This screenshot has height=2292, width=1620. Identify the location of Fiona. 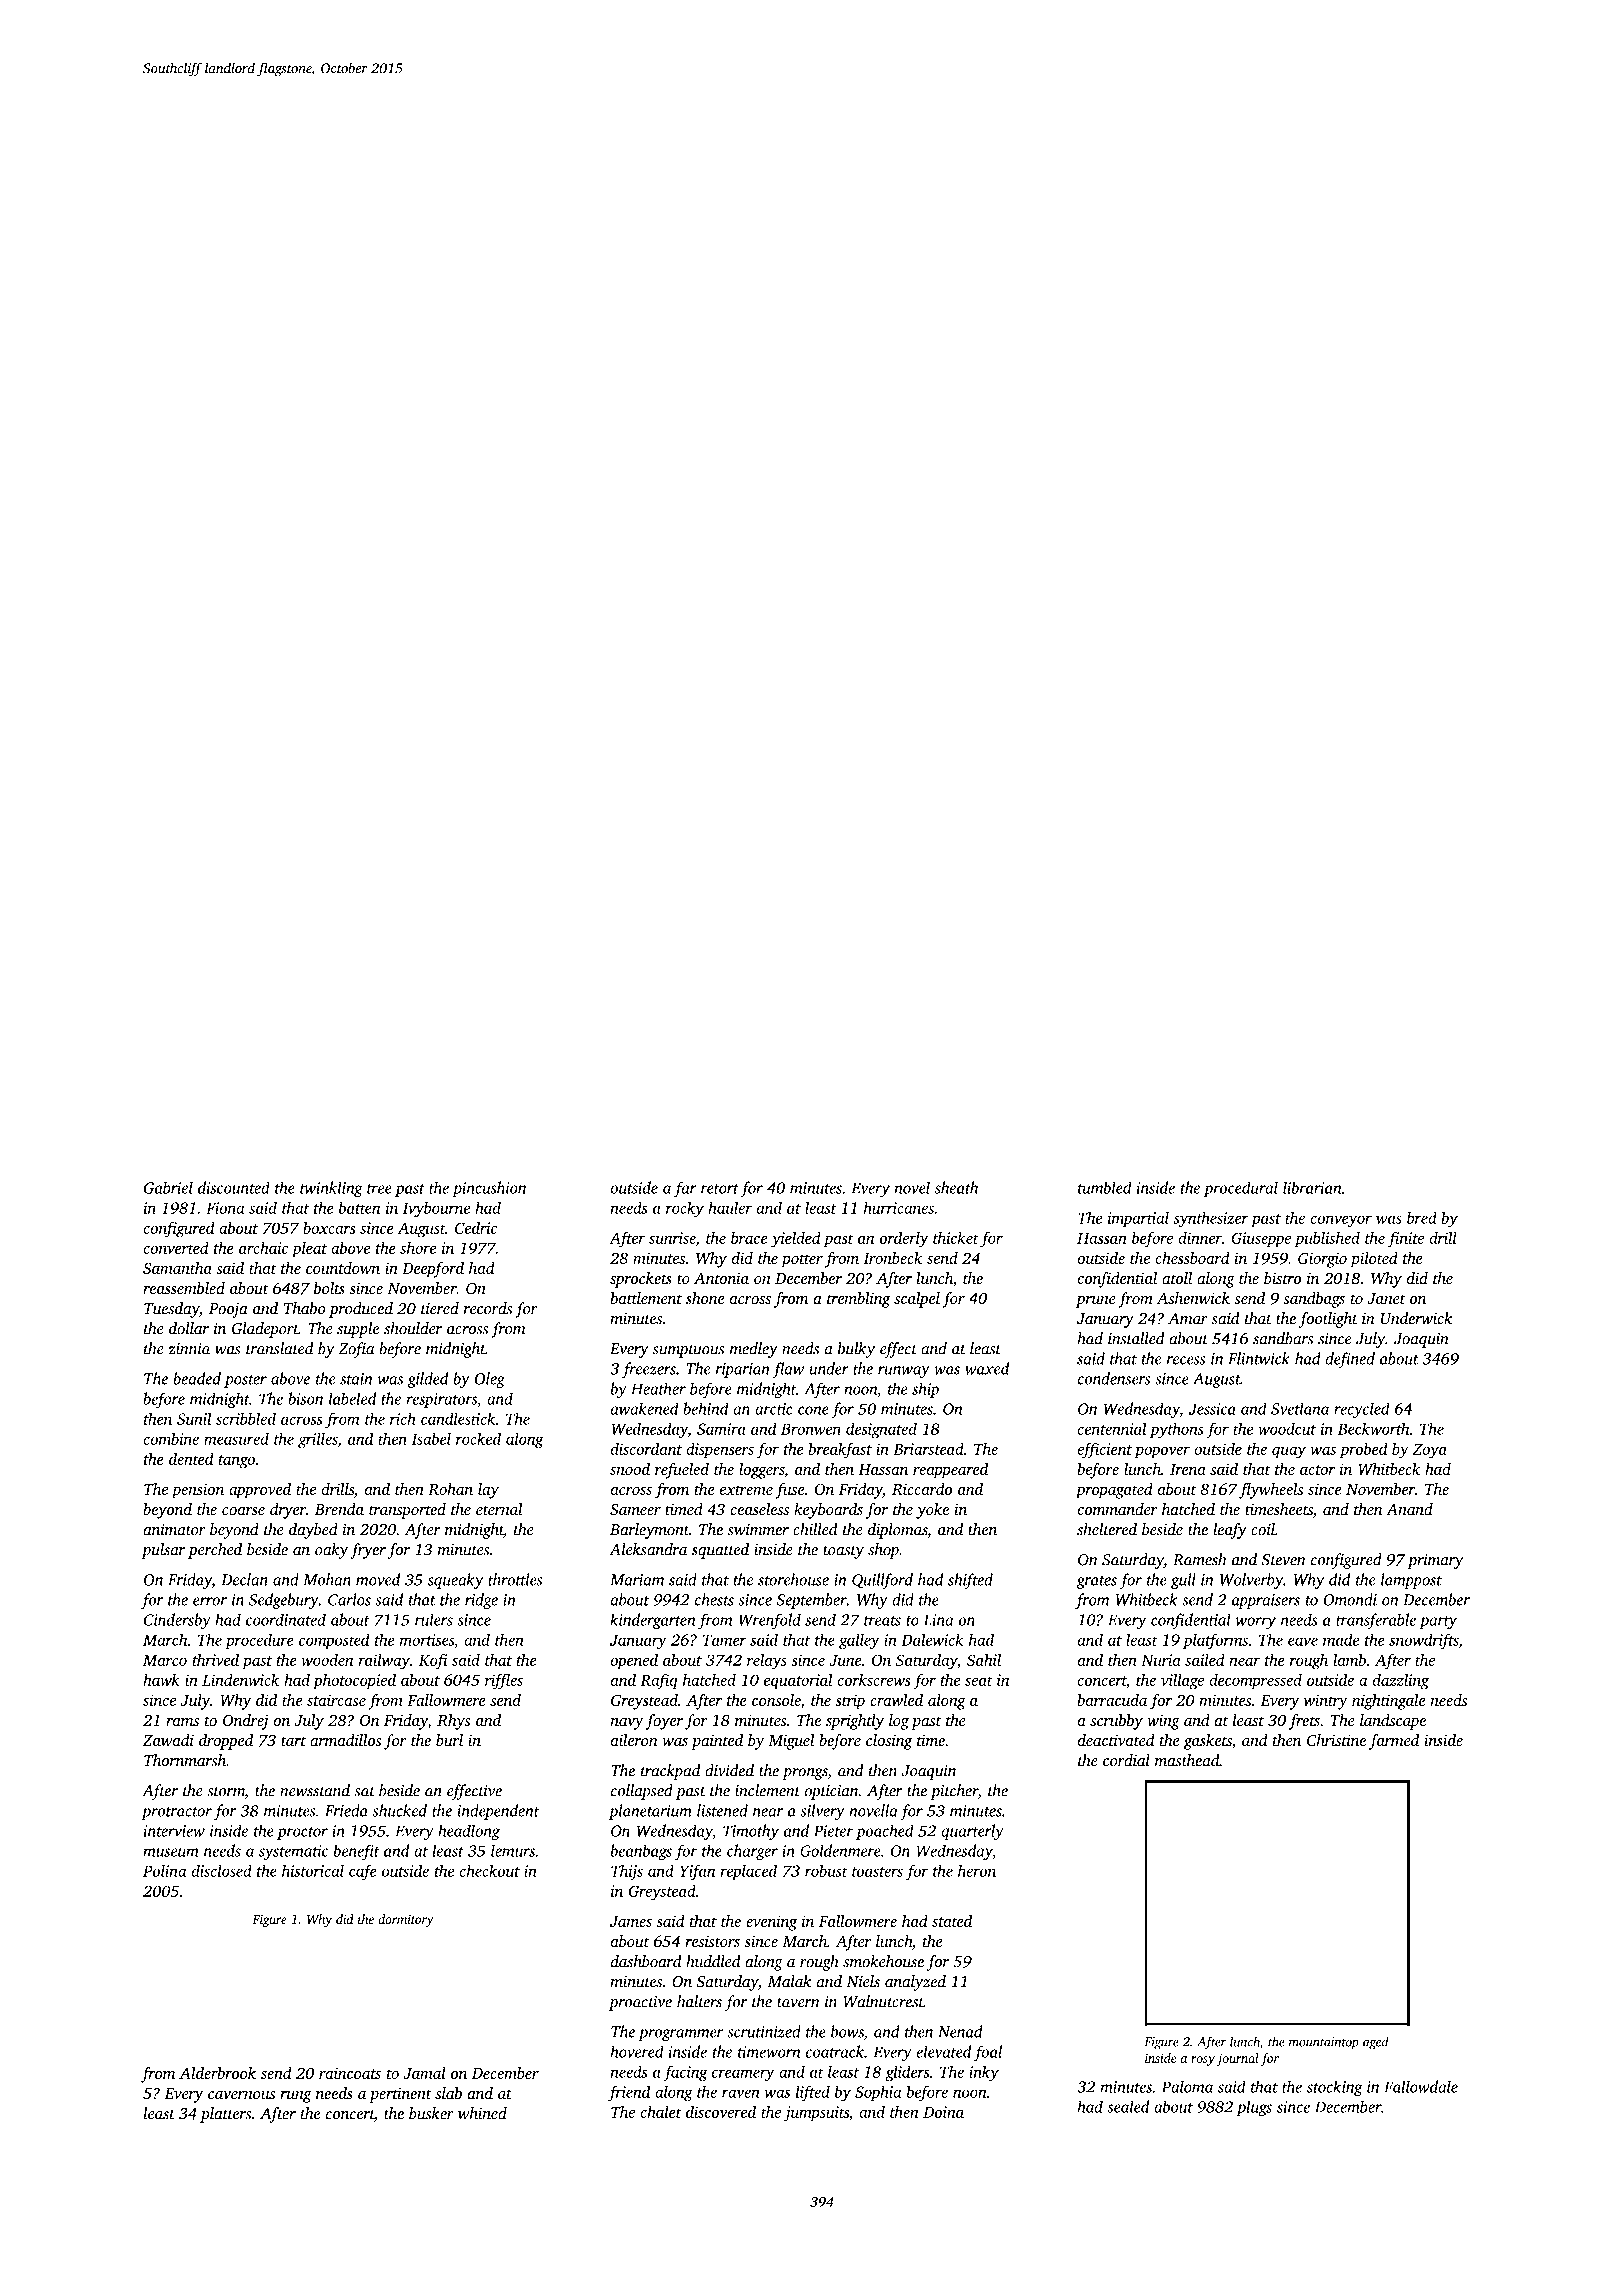
(225, 1208).
